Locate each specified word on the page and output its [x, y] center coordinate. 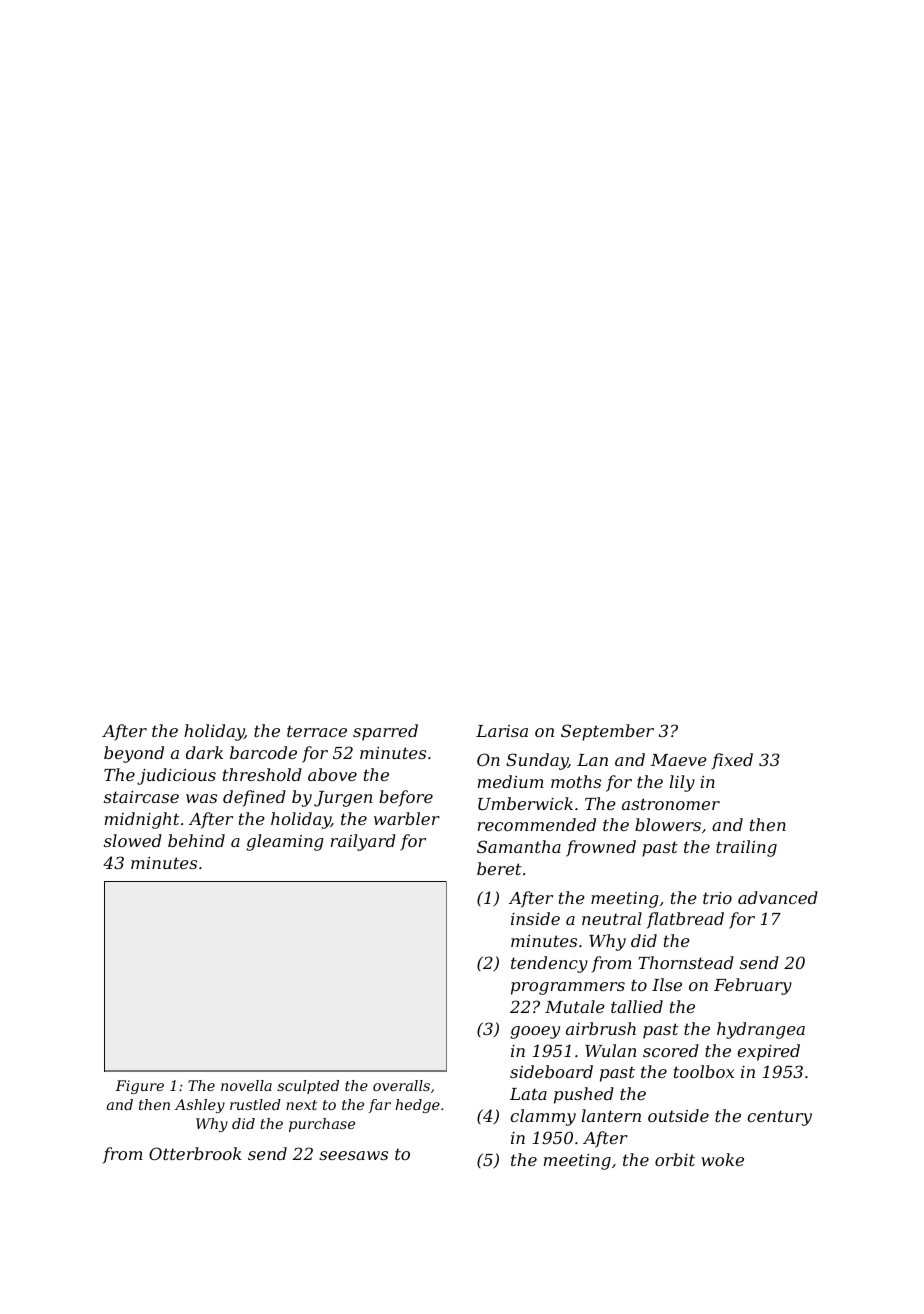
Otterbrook [195, 1153]
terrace [317, 731]
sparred [385, 732]
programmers [568, 988]
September [607, 732]
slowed [133, 840]
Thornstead [686, 962]
